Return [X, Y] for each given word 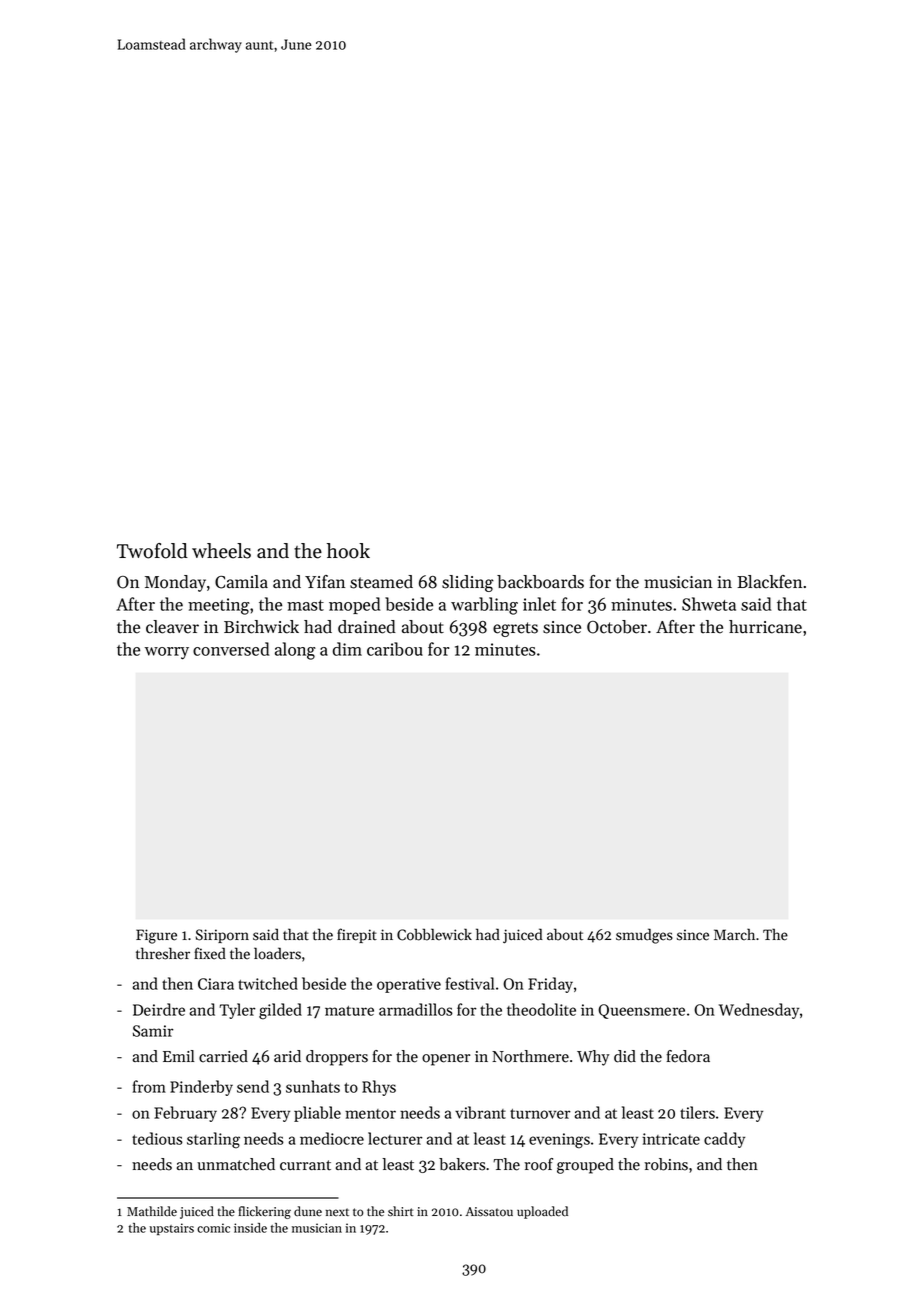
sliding [468, 583]
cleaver [172, 627]
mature [349, 1011]
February [185, 1114]
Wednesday [759, 1011]
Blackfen [769, 582]
